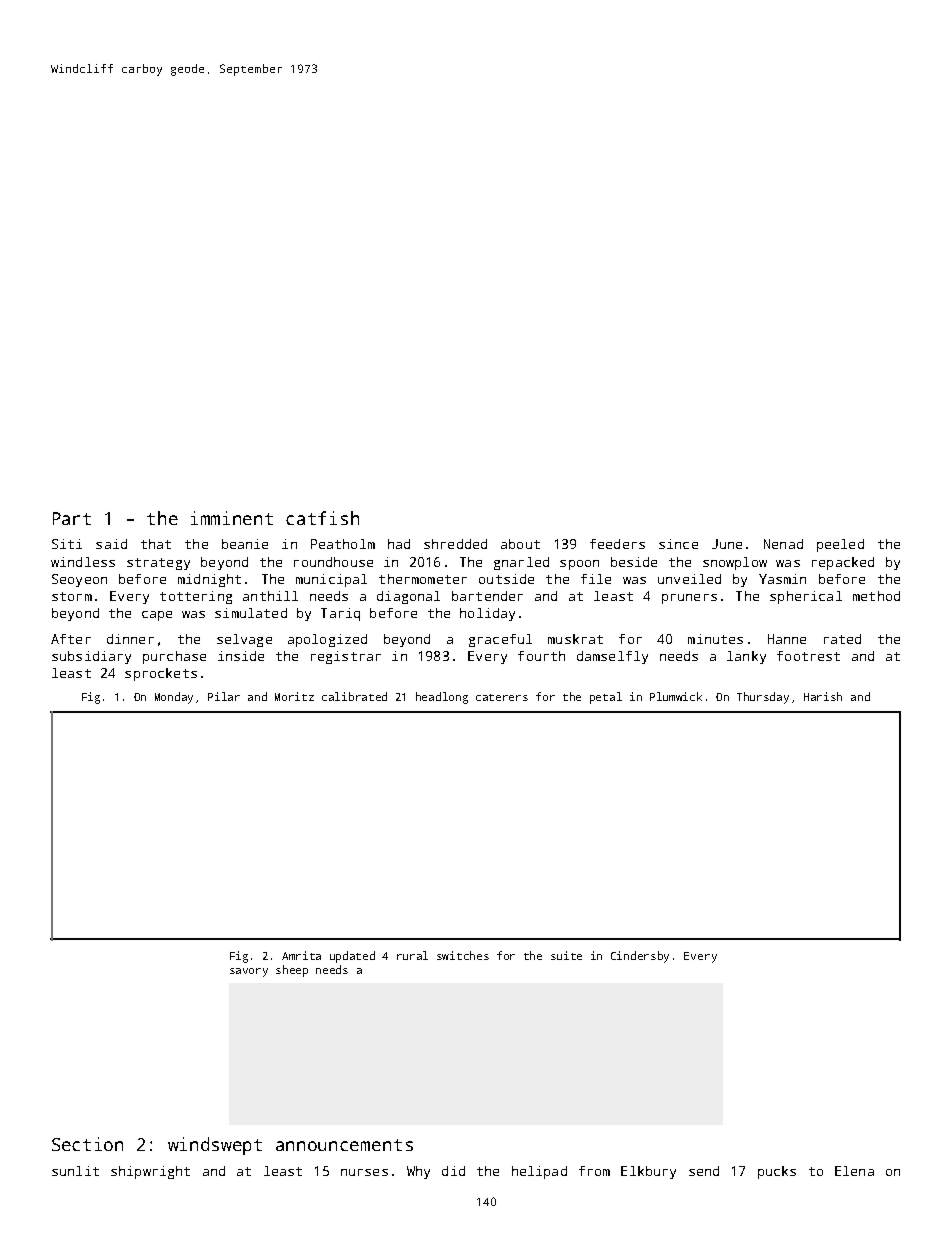 The image size is (952, 1233). Describe the element at coordinates (294, 696) in the screenshot. I see `Moritz` at that location.
